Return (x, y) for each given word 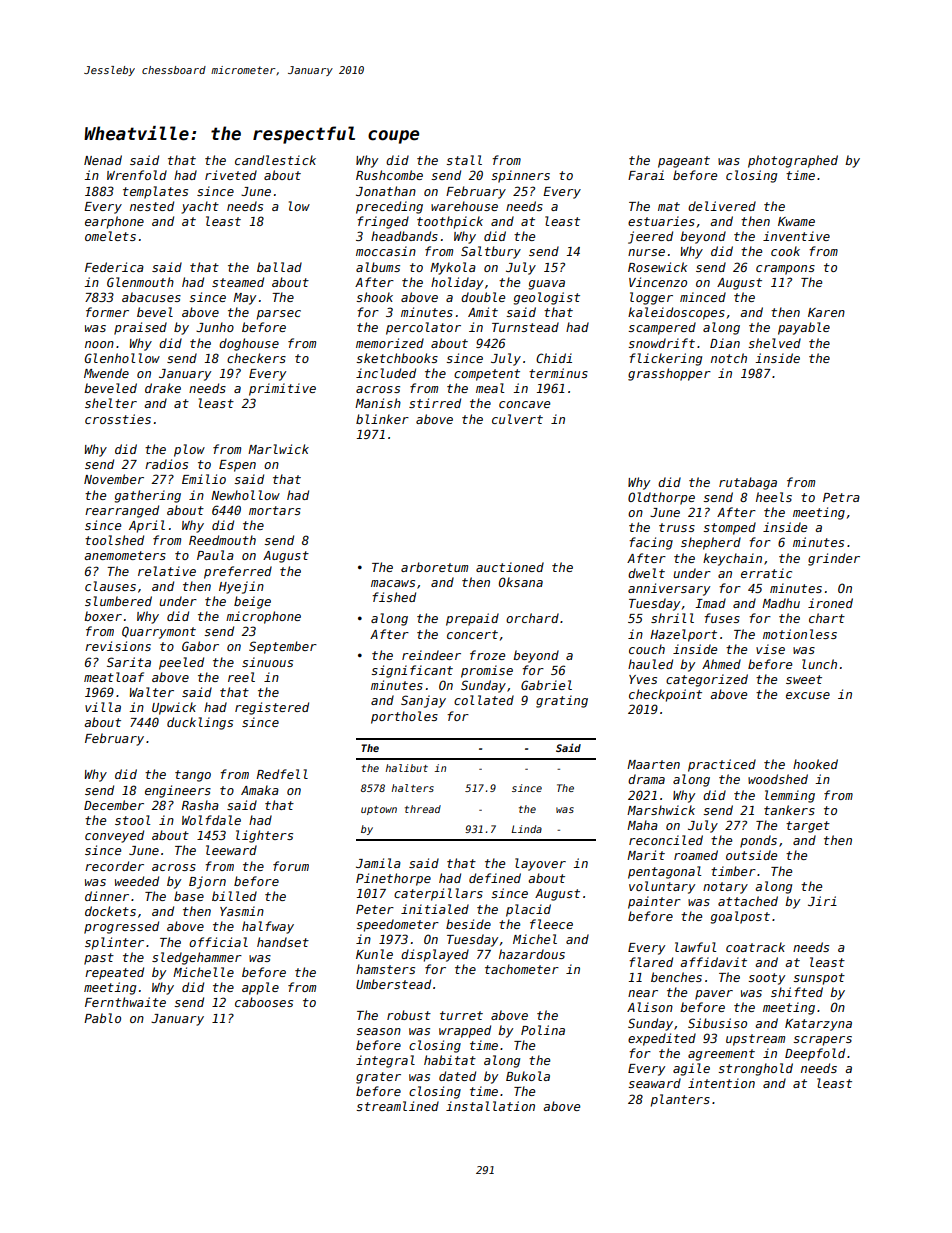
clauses (110, 586)
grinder (834, 559)
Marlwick (278, 449)
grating (562, 701)
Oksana (521, 582)
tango (193, 776)
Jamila (378, 863)
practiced (722, 765)
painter (654, 902)
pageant (684, 162)
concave (524, 404)
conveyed (114, 836)
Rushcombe (389, 175)
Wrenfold (137, 175)
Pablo (102, 1018)
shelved (774, 343)
